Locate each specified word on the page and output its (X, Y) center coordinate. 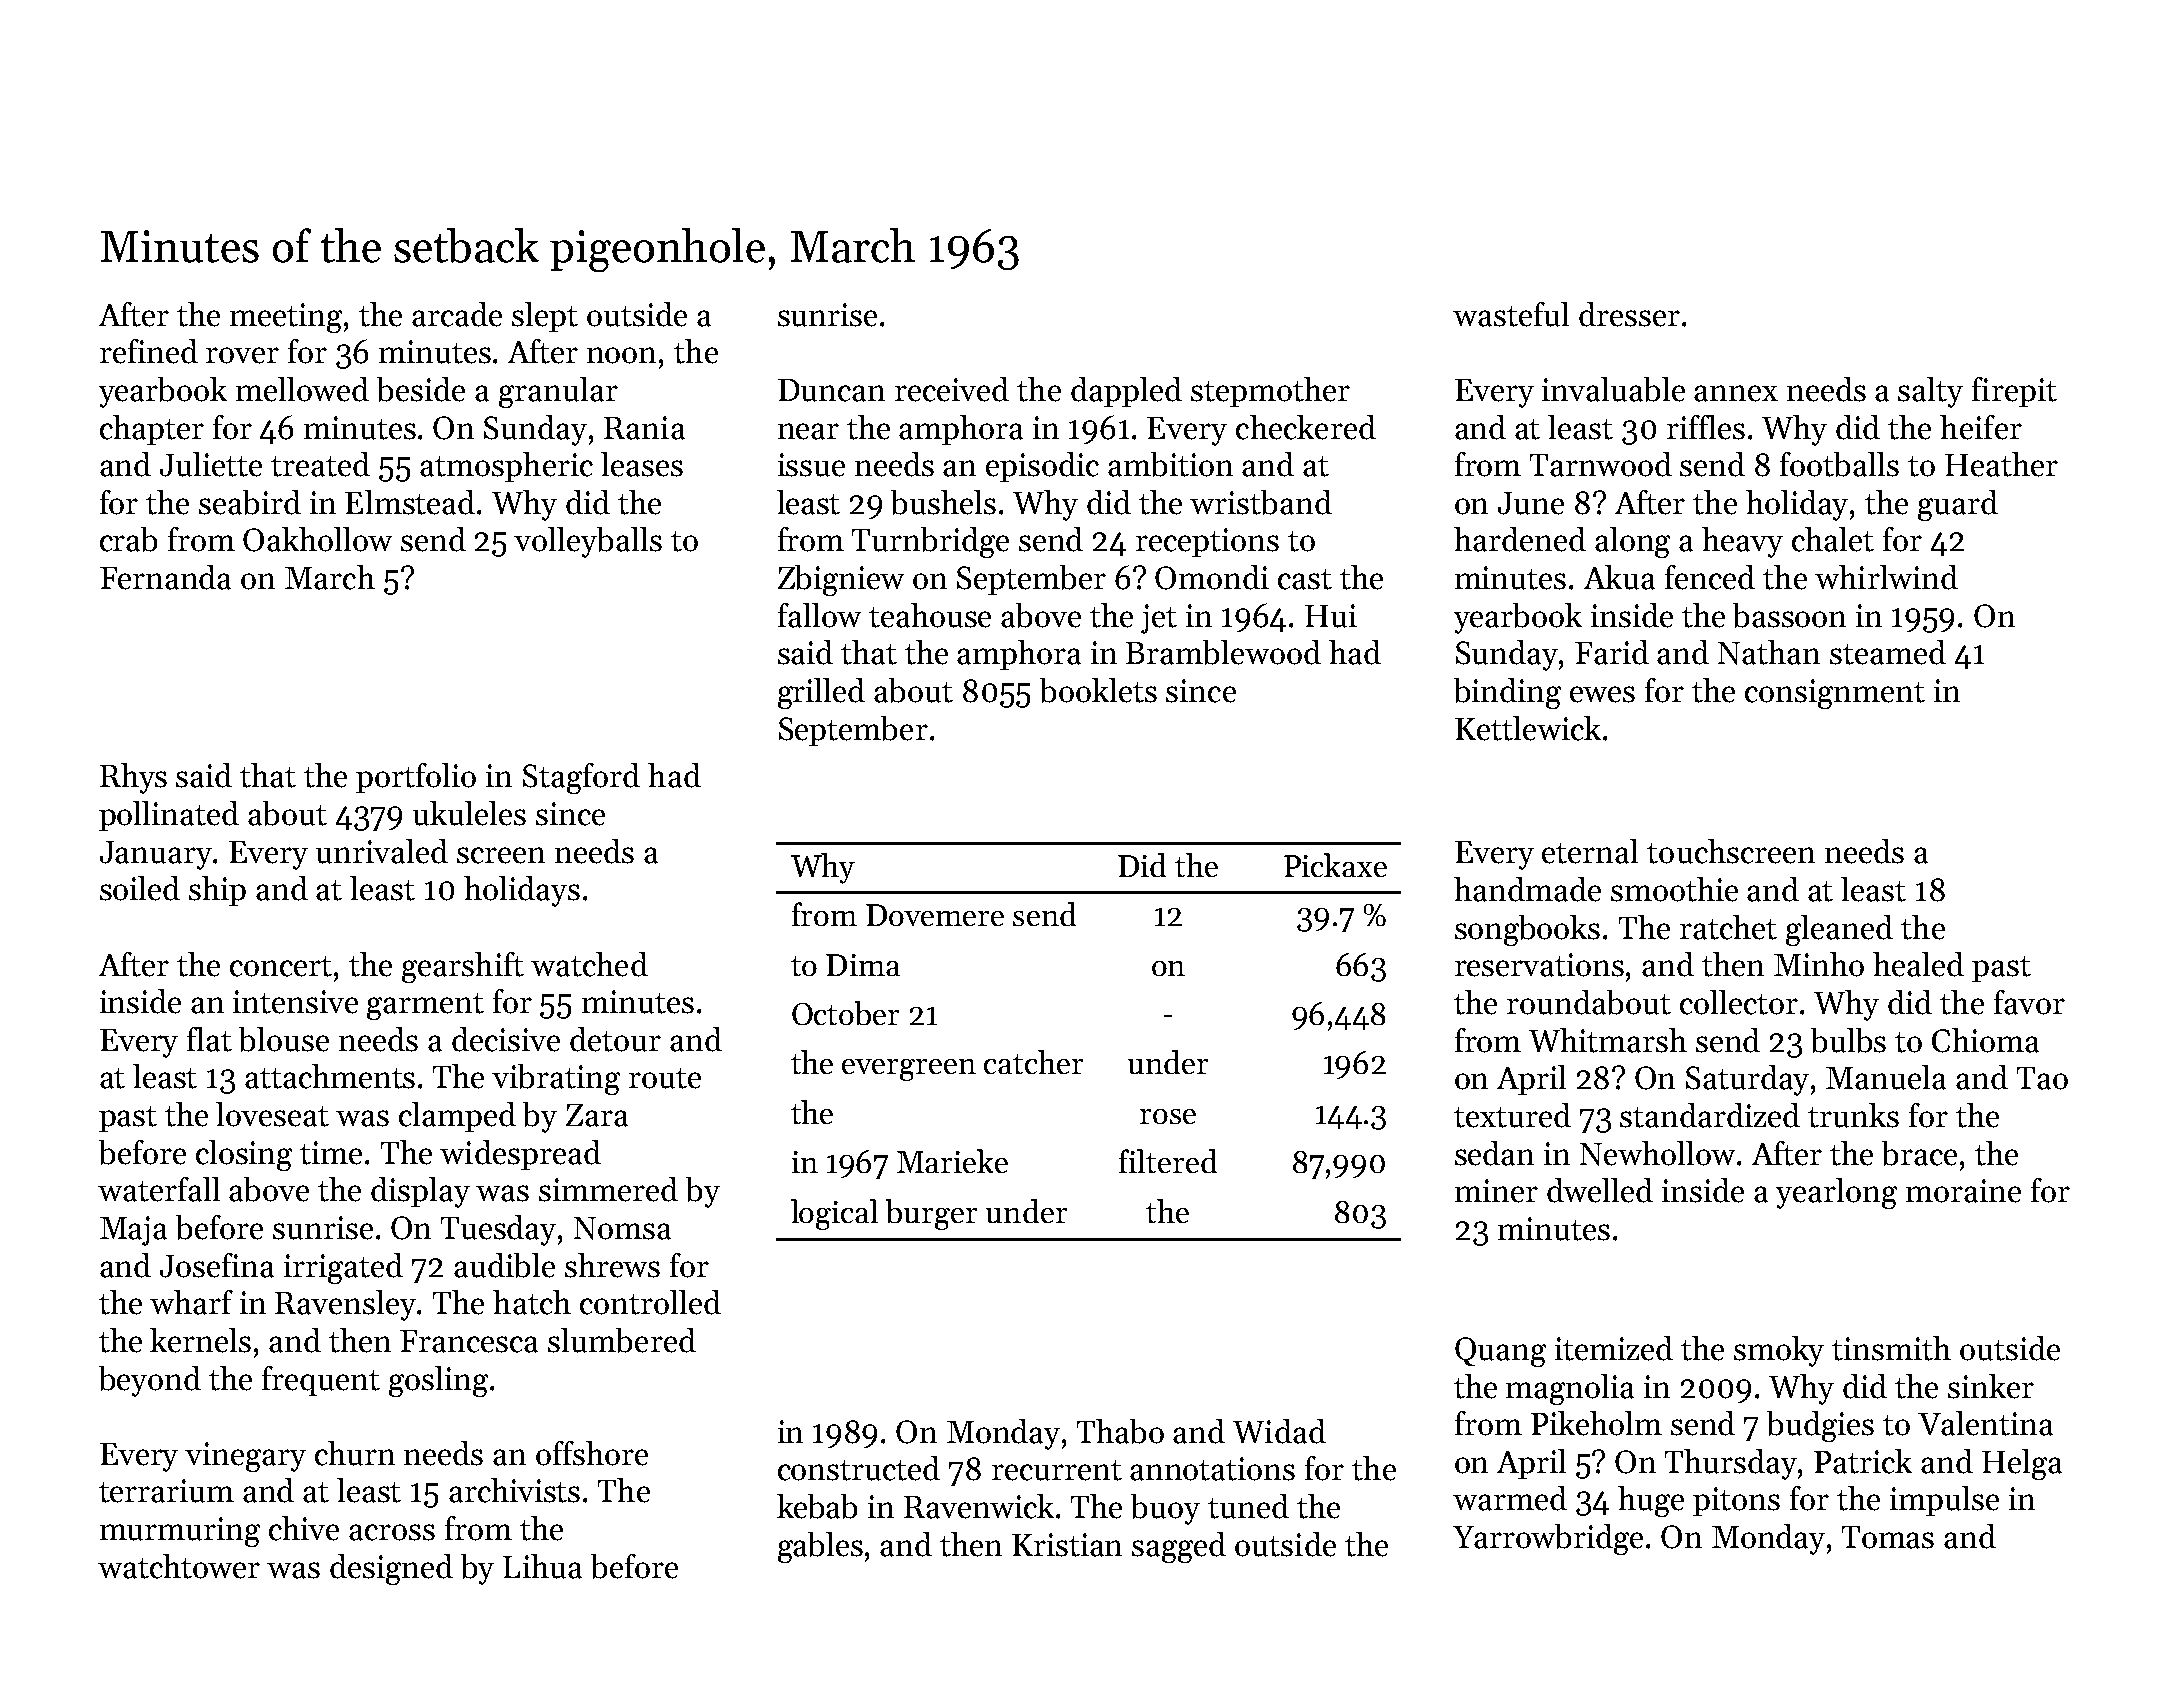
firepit (2014, 392)
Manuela (1886, 1077)
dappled (1126, 392)
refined (149, 351)
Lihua (542, 1566)
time (331, 1153)
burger (931, 1214)
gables (820, 1547)
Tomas (1888, 1537)
